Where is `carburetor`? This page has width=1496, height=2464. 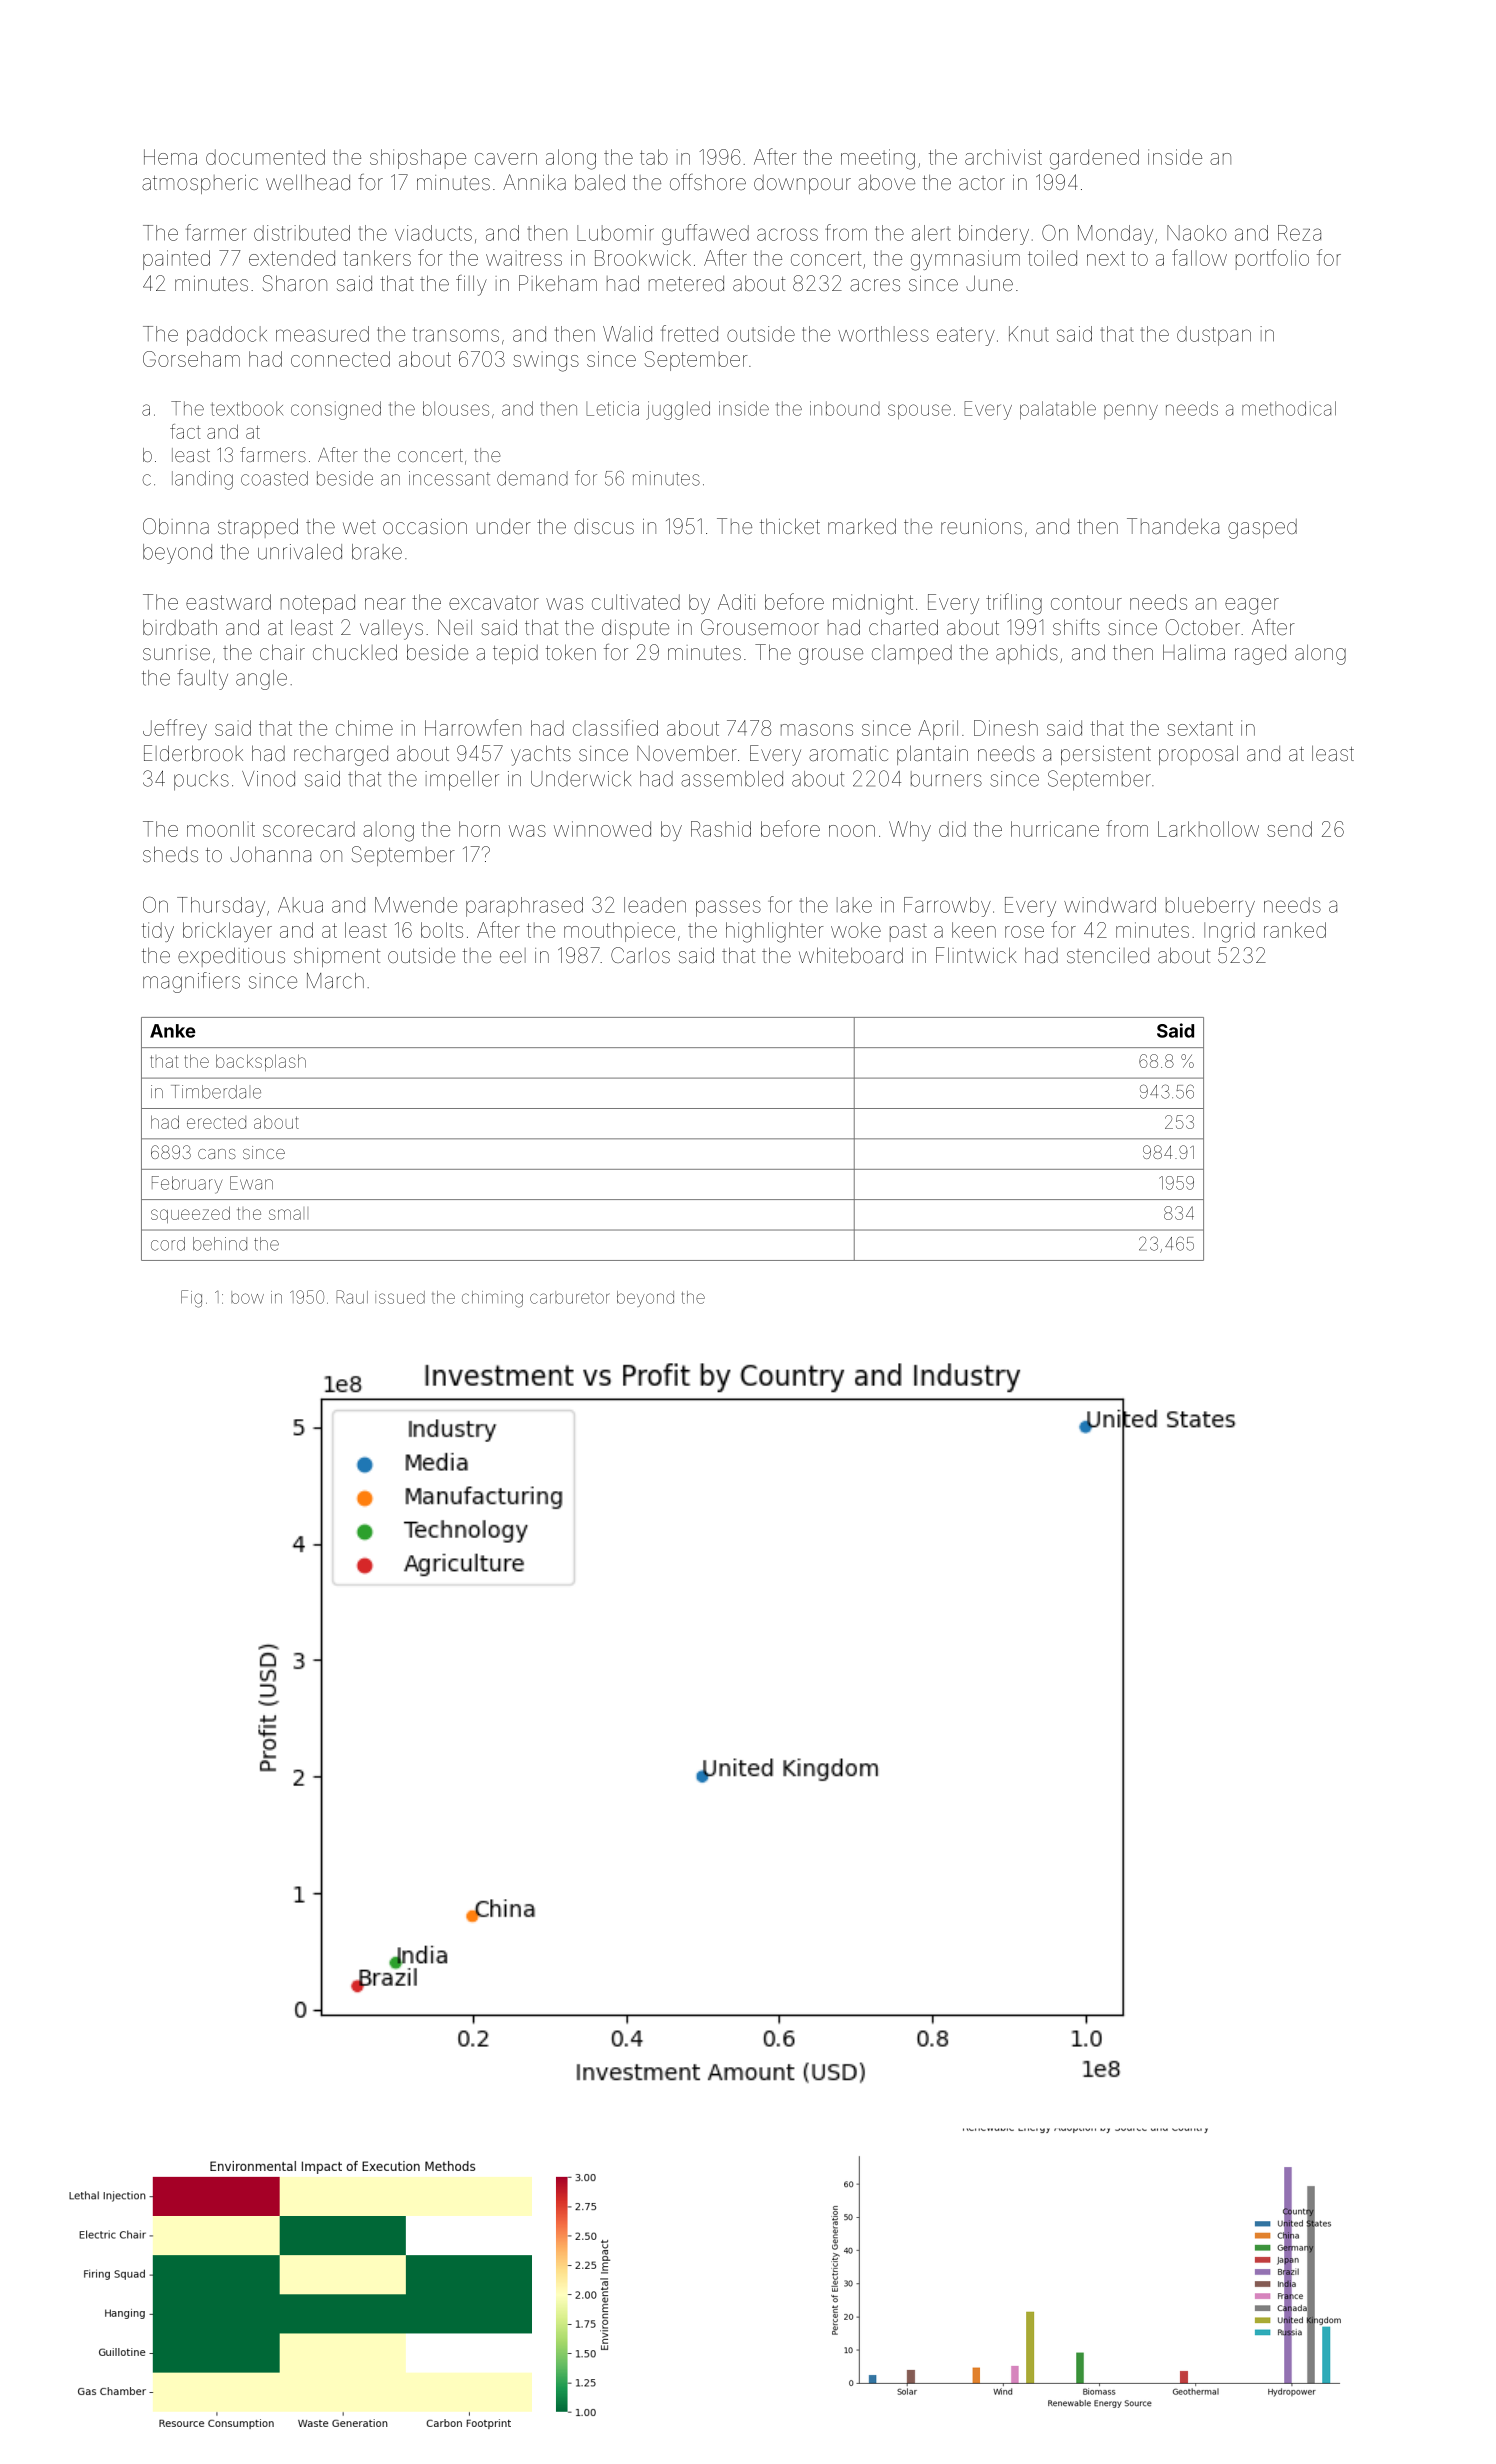
carburetor is located at coordinates (570, 1297).
